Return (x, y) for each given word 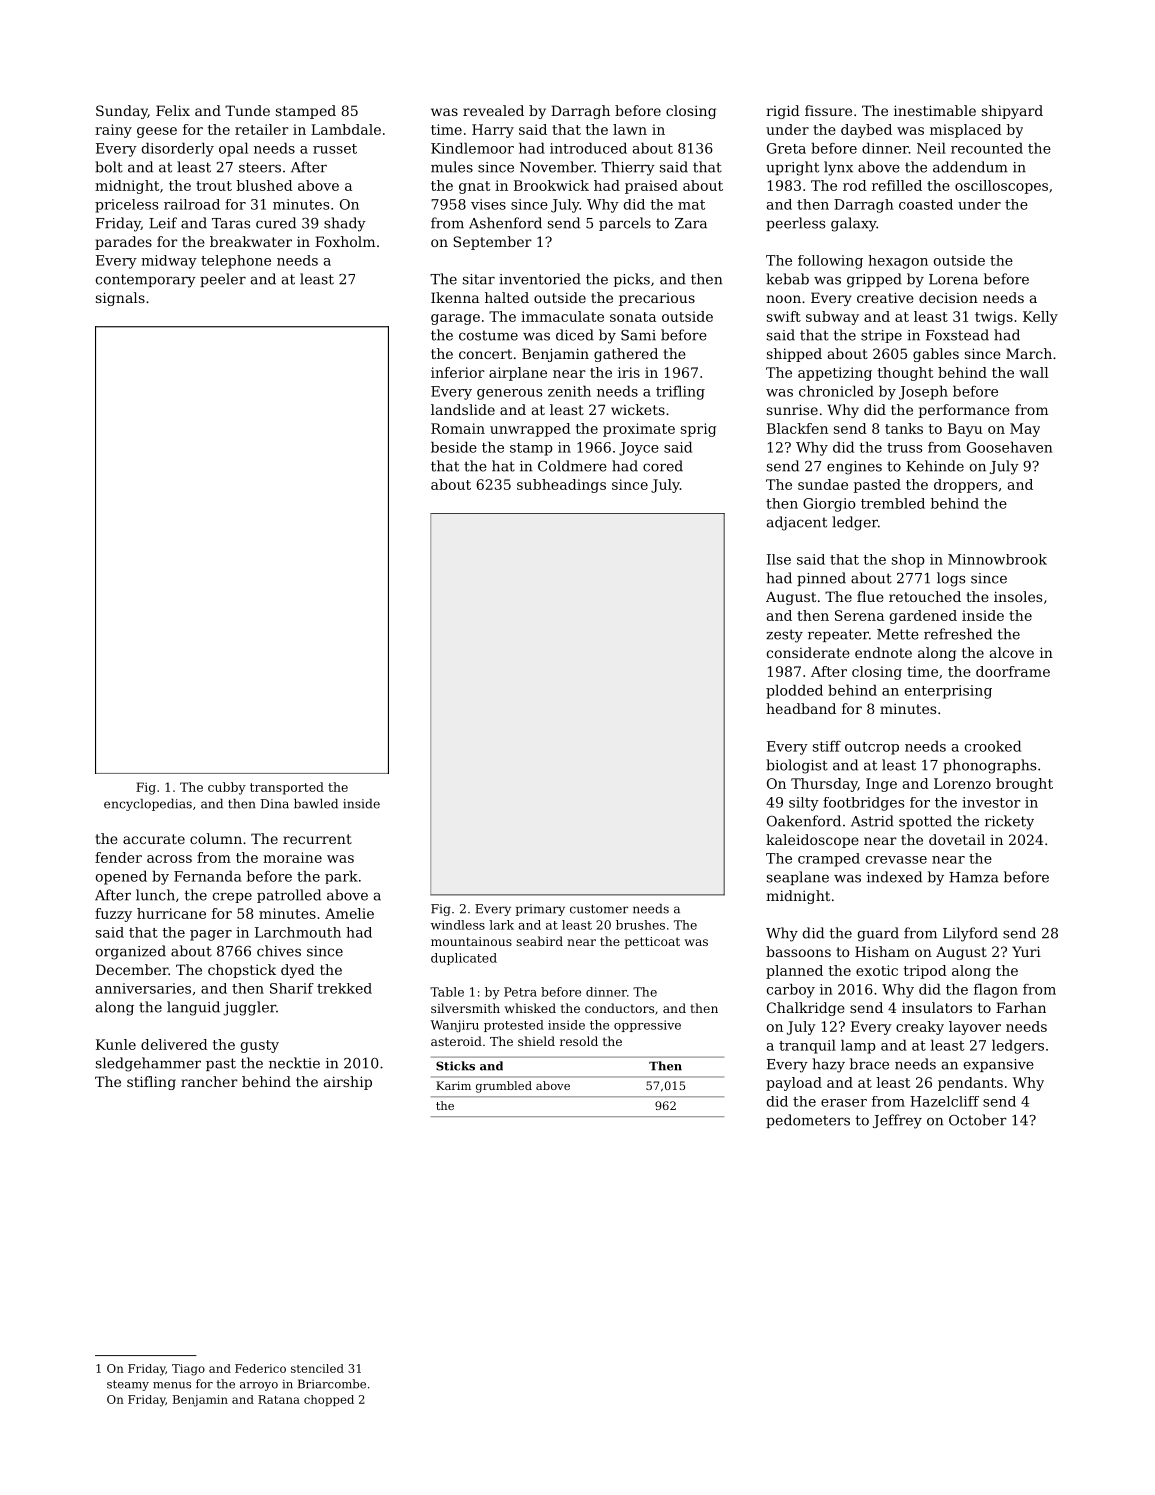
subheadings (561, 486)
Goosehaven (1009, 447)
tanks (904, 428)
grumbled (504, 1087)
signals (120, 299)
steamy (128, 1385)
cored (663, 466)
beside (454, 447)
